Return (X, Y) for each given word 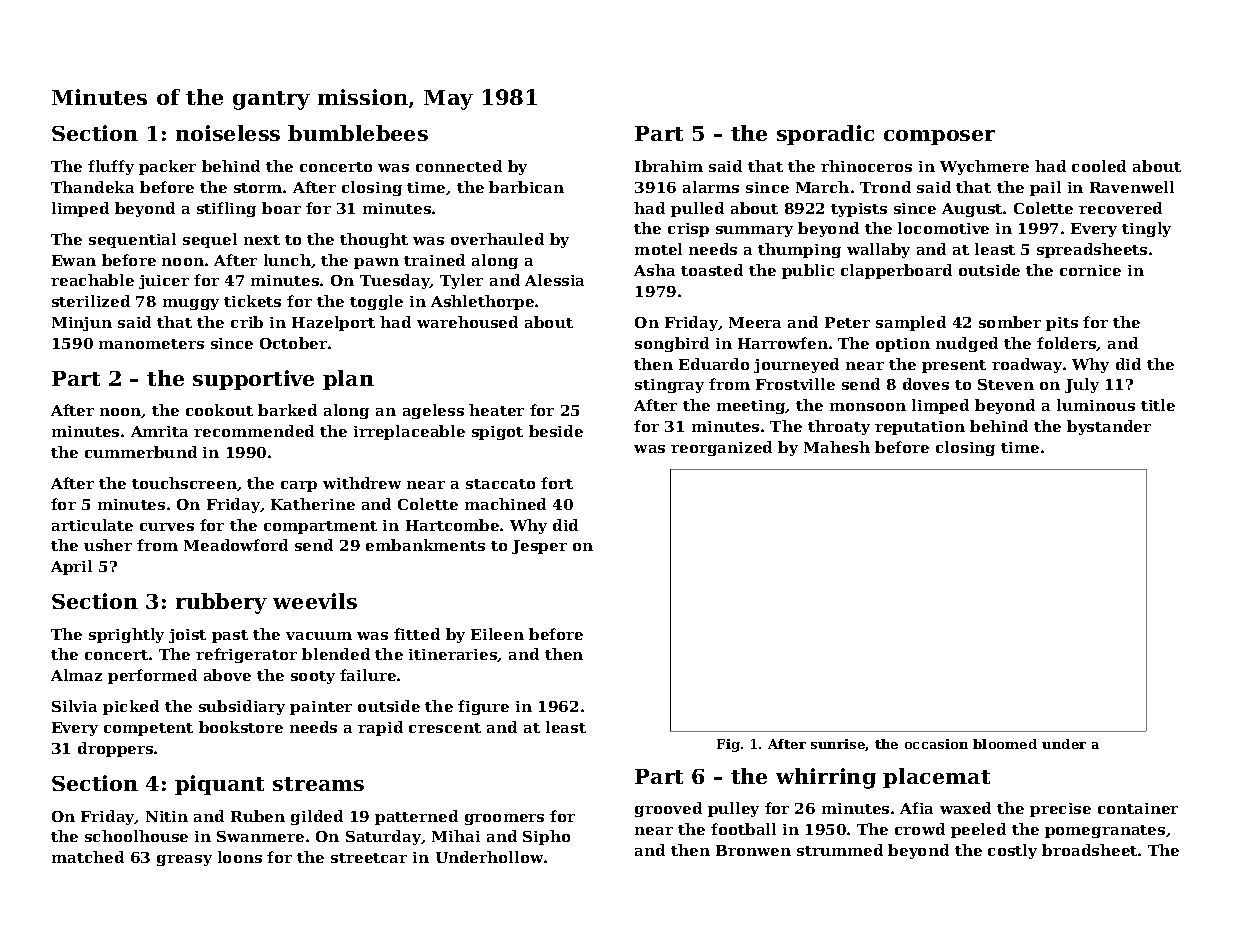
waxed (965, 808)
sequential (132, 240)
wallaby (878, 250)
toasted (712, 270)
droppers (115, 749)
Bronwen (753, 850)
